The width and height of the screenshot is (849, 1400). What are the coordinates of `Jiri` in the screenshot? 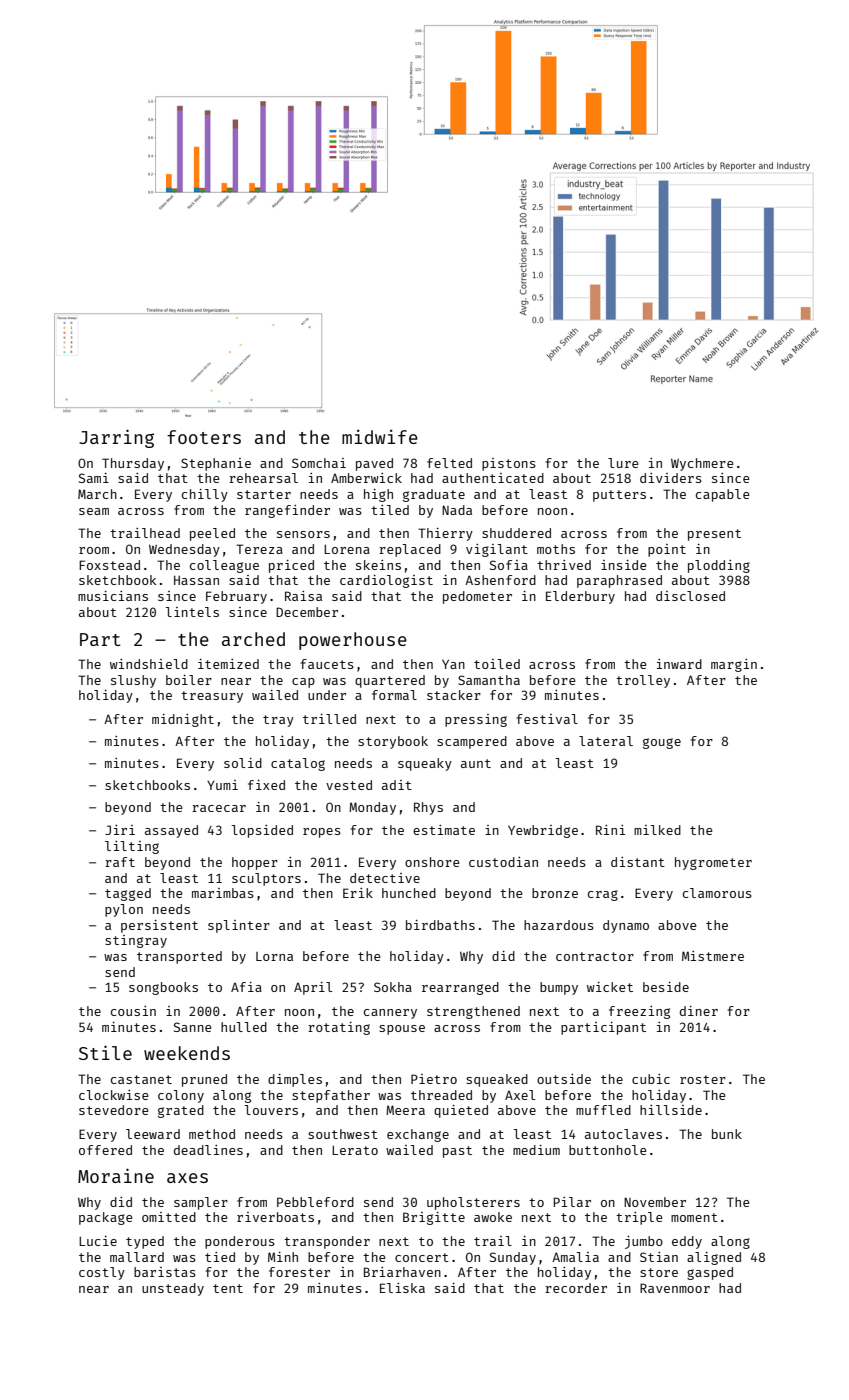 It's located at (120, 830).
